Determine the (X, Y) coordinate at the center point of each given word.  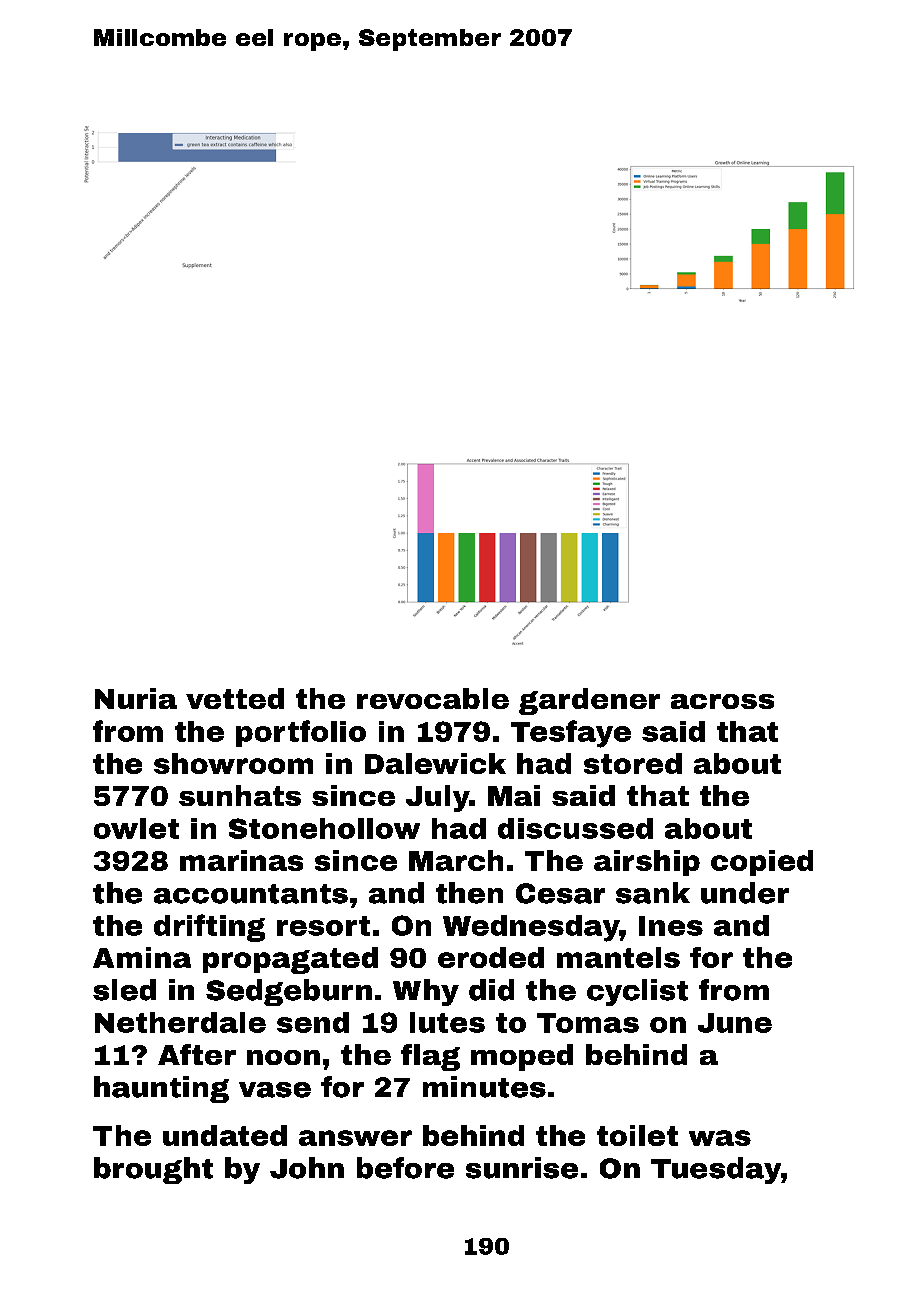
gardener (589, 701)
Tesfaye (571, 734)
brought (153, 1170)
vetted (235, 698)
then (469, 893)
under (745, 893)
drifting (209, 928)
